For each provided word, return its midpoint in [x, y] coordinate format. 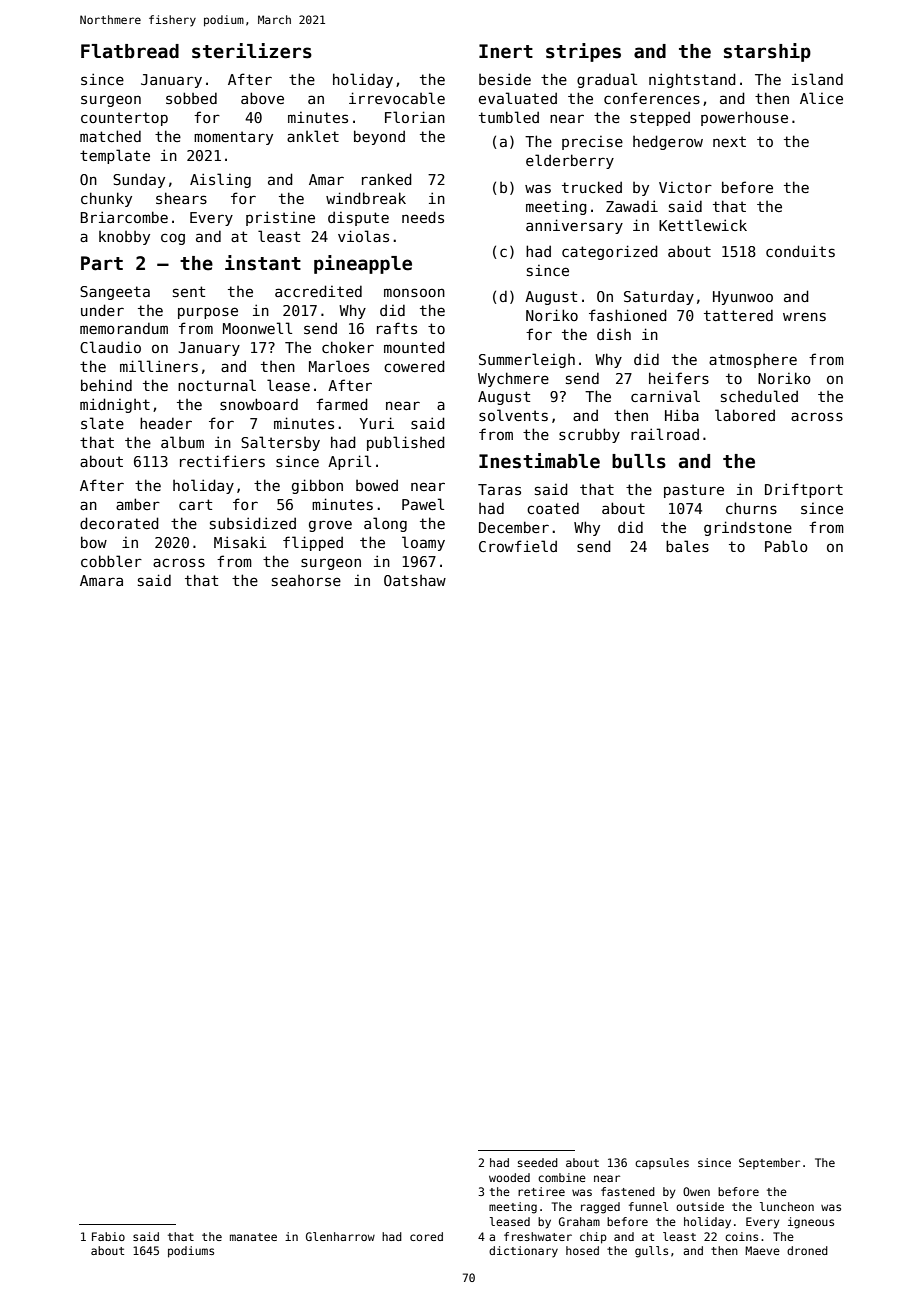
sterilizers [252, 51]
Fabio [108, 1236]
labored [745, 415]
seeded [538, 1162]
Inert [506, 51]
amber [138, 504]
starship [767, 52]
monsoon [414, 292]
